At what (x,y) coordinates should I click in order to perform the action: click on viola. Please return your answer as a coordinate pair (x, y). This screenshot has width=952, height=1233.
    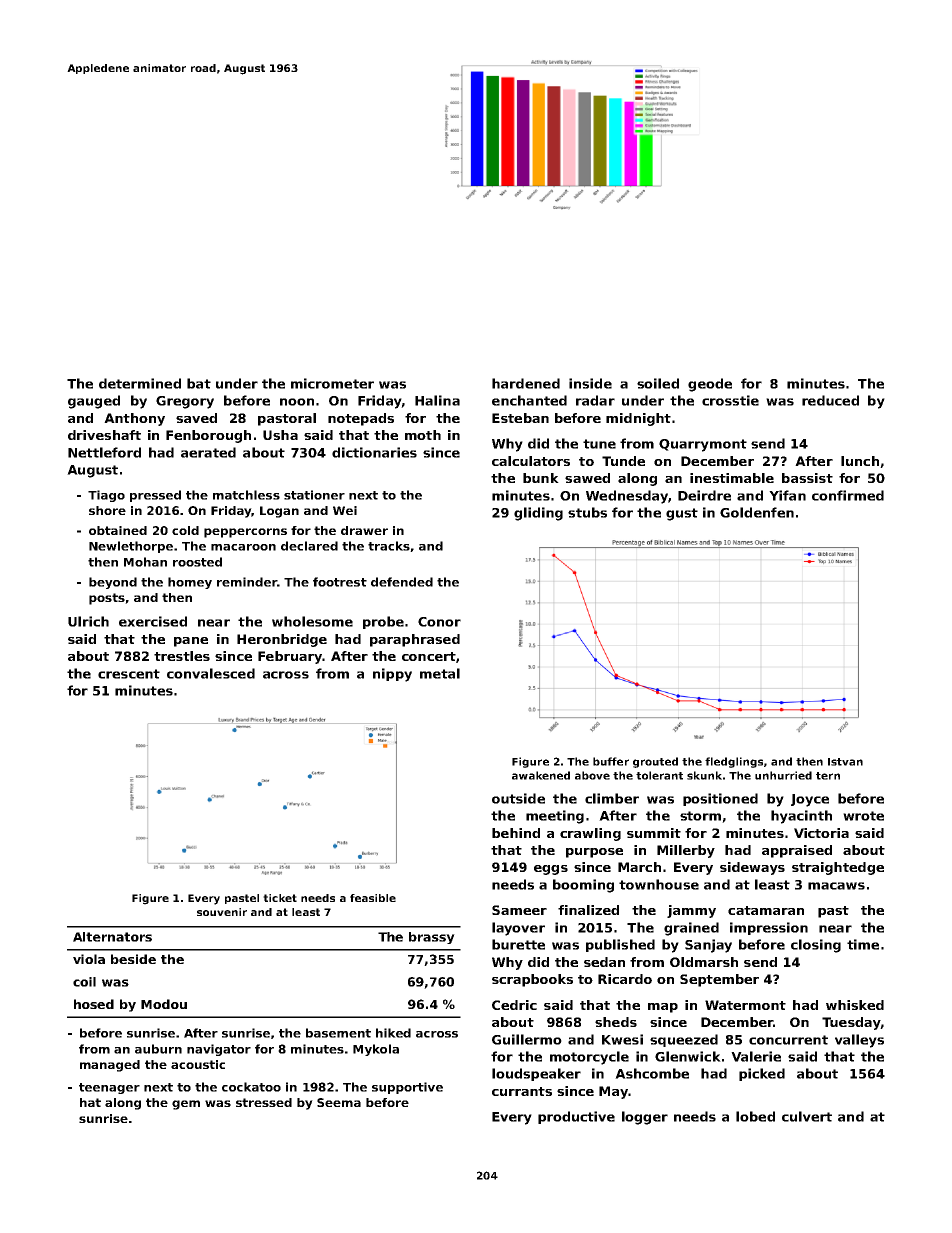
    Looking at the image, I should click on (89, 959).
